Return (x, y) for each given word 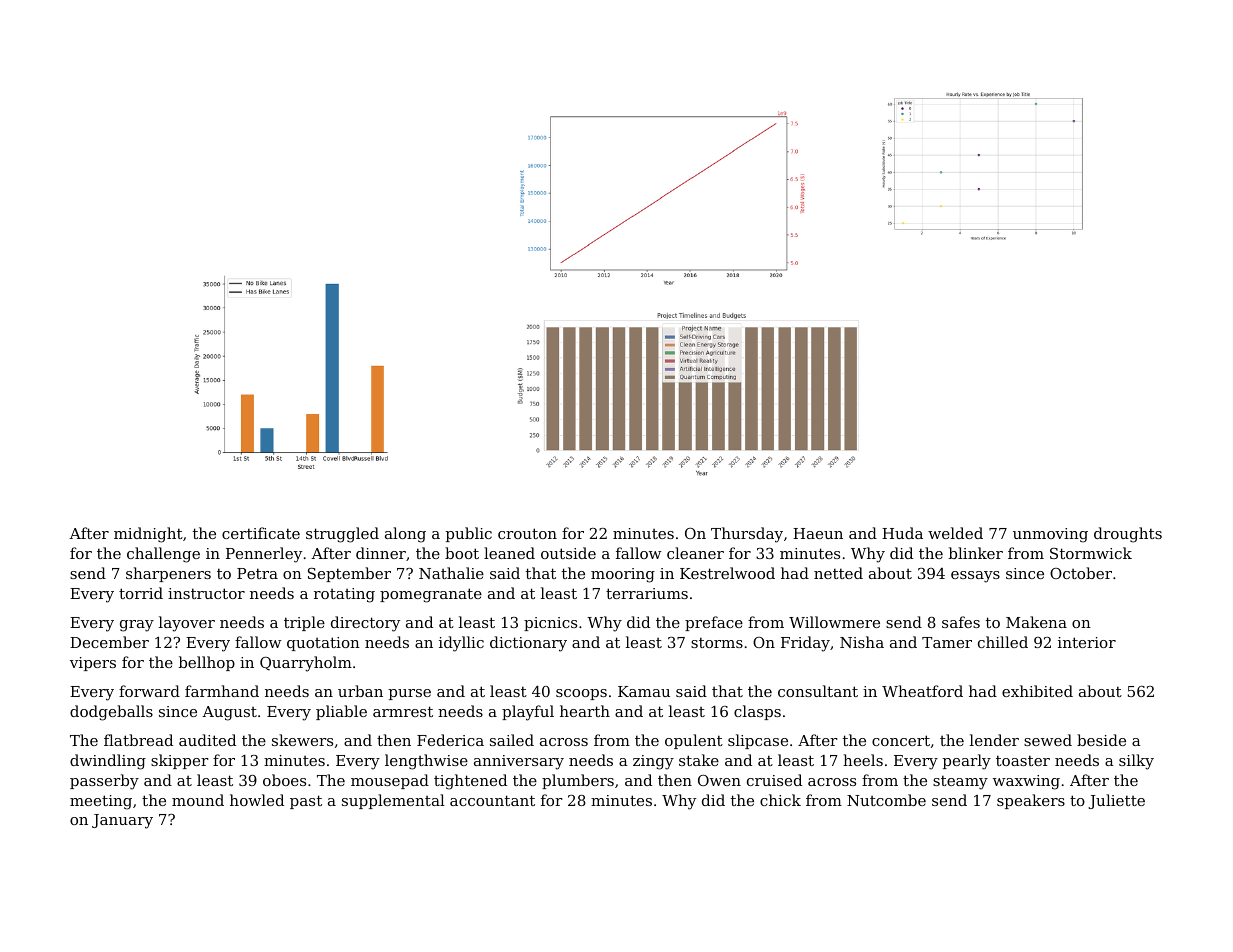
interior (1087, 642)
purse (410, 694)
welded (955, 533)
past (306, 802)
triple (304, 623)
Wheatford (922, 691)
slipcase (758, 741)
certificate (261, 533)
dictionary (528, 644)
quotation (323, 644)
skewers (302, 740)
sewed (1048, 740)
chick (780, 800)
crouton (527, 533)
